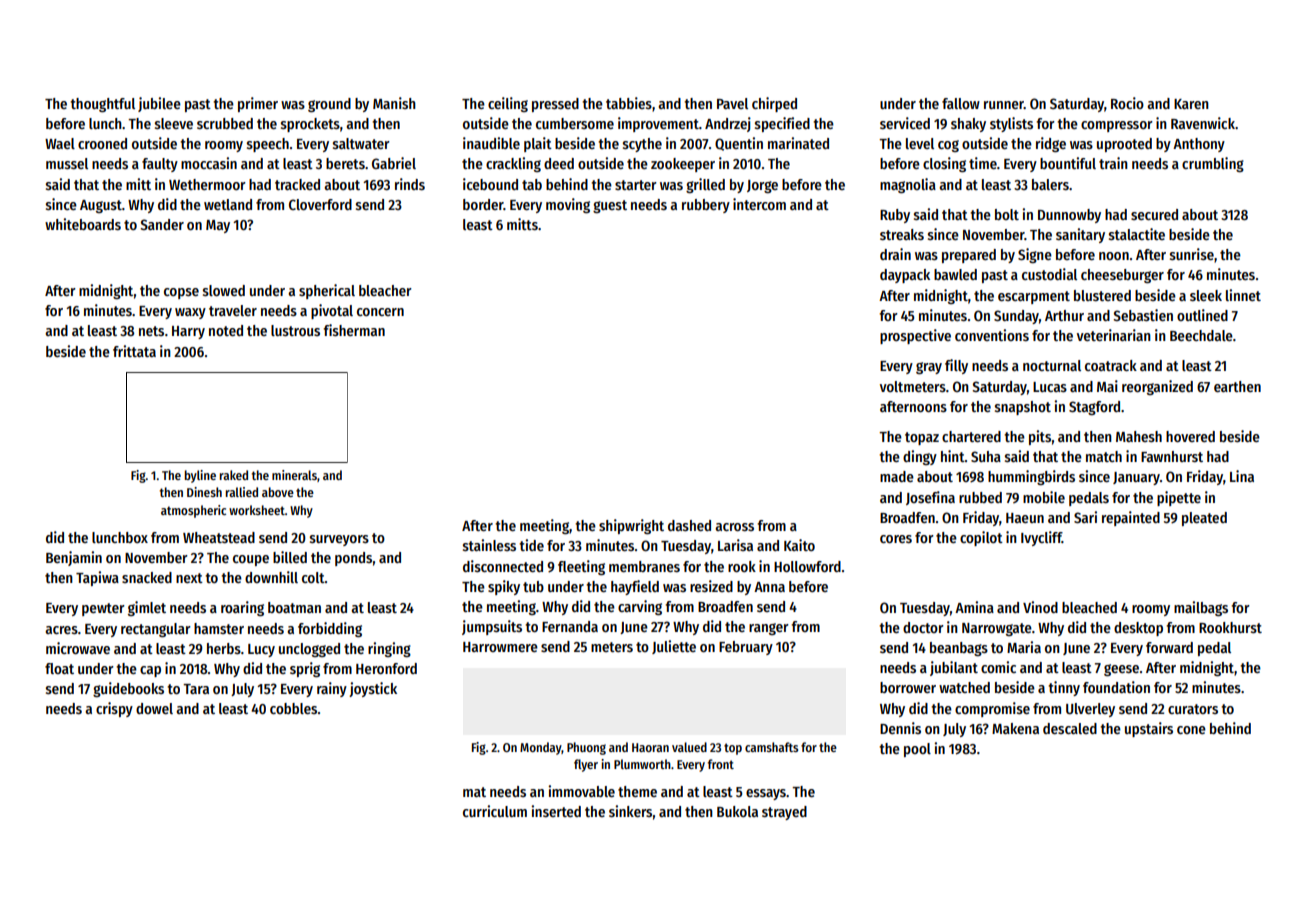 Image resolution: width=1308 pixels, height=924 pixels. I want to click on level, so click(920, 143).
